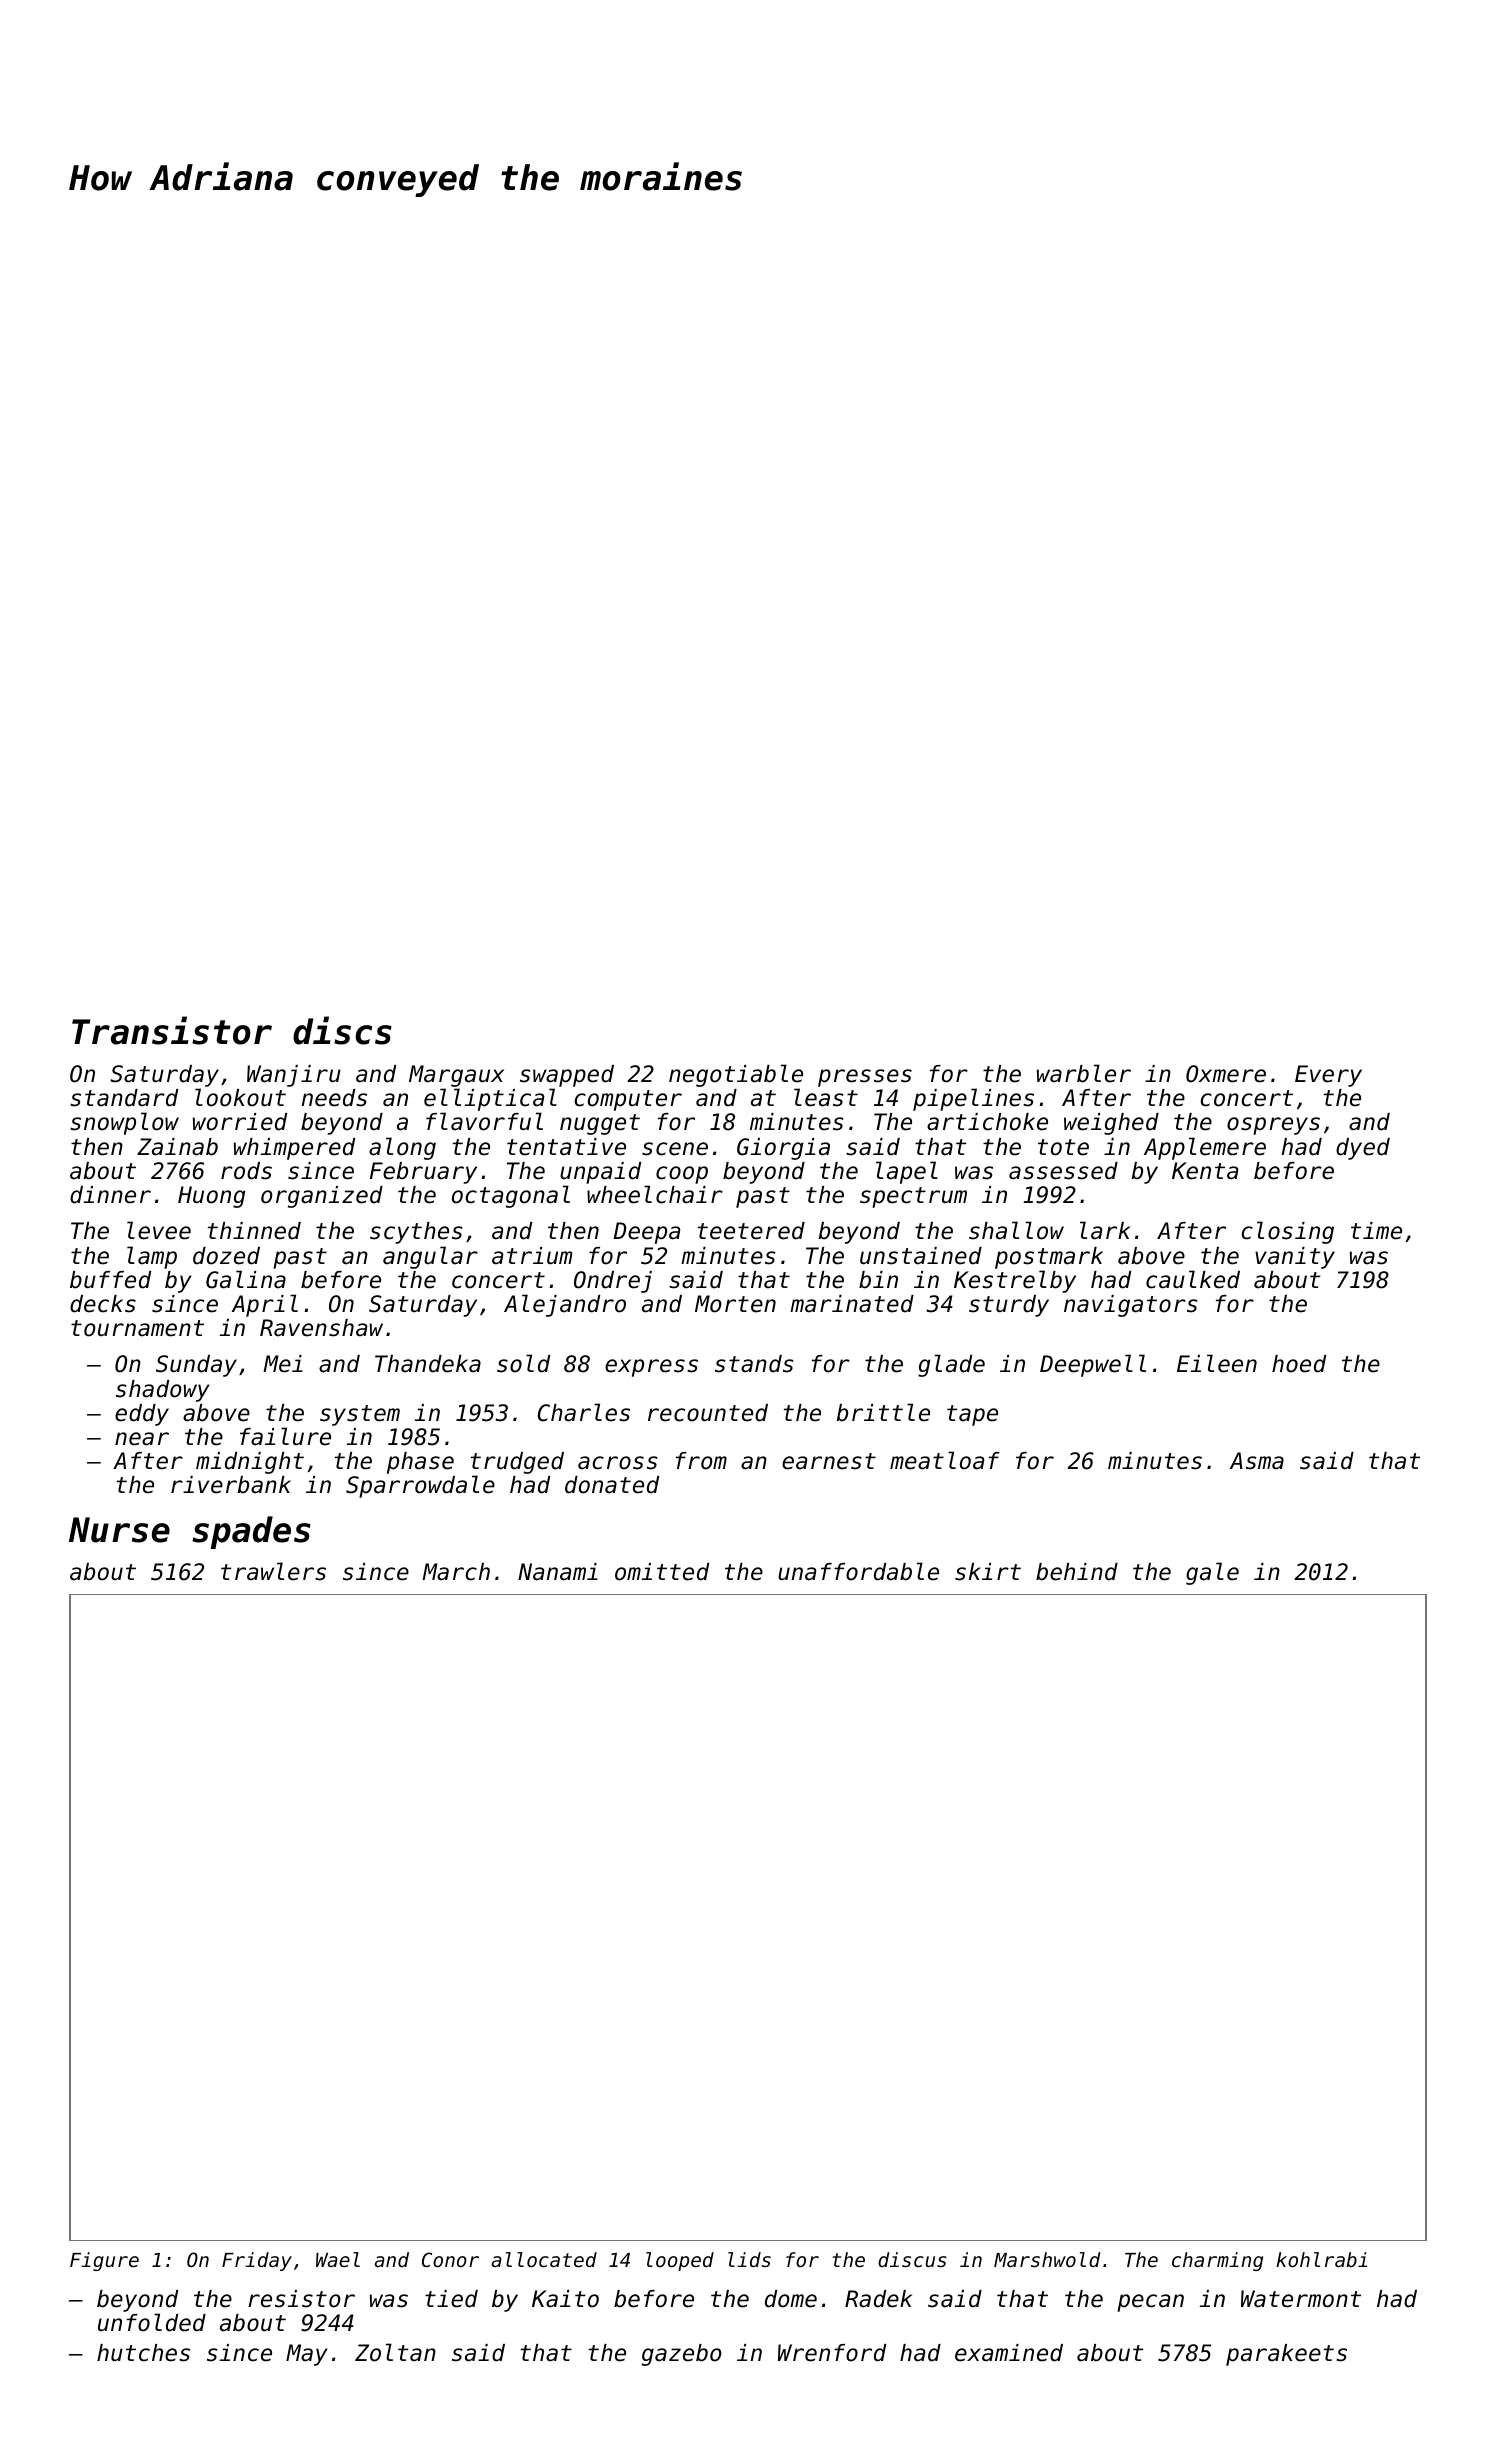 This document has height=2464, width=1496. Describe the element at coordinates (1212, 1573) in the document. I see `gale` at that location.
